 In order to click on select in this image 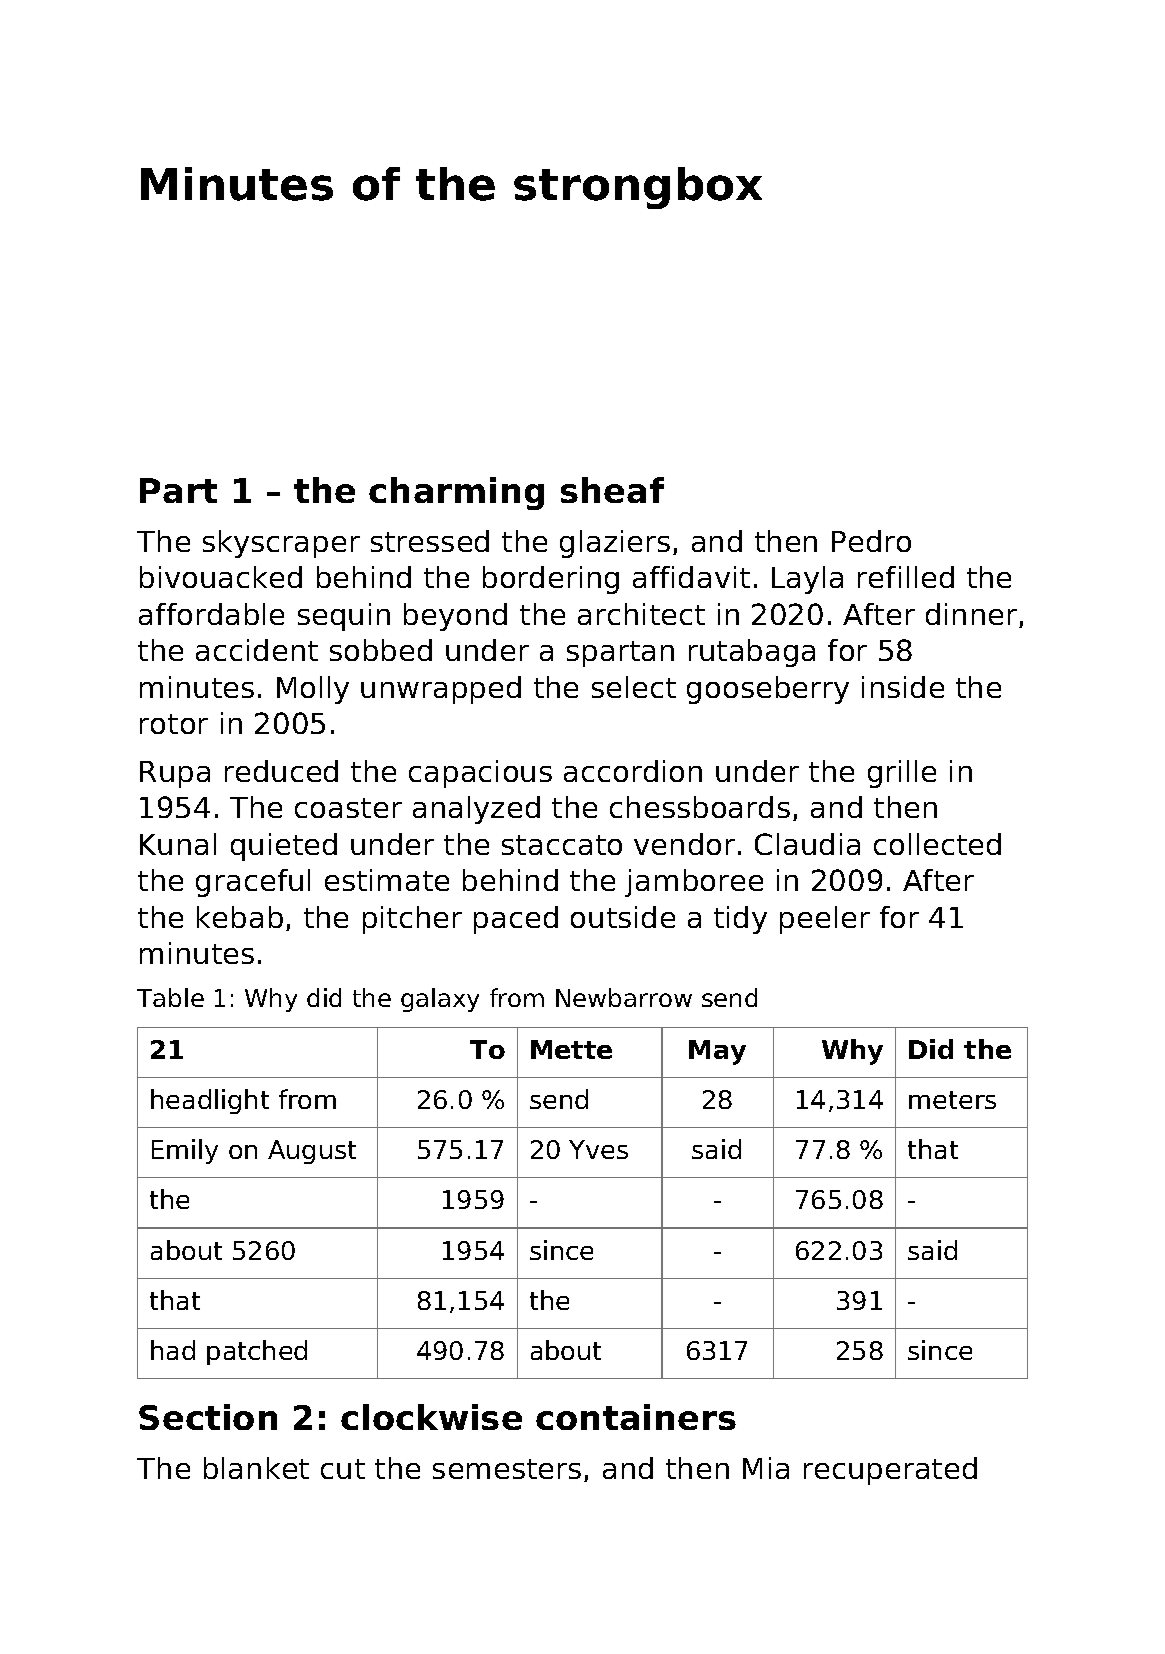, I will do `click(634, 687)`.
